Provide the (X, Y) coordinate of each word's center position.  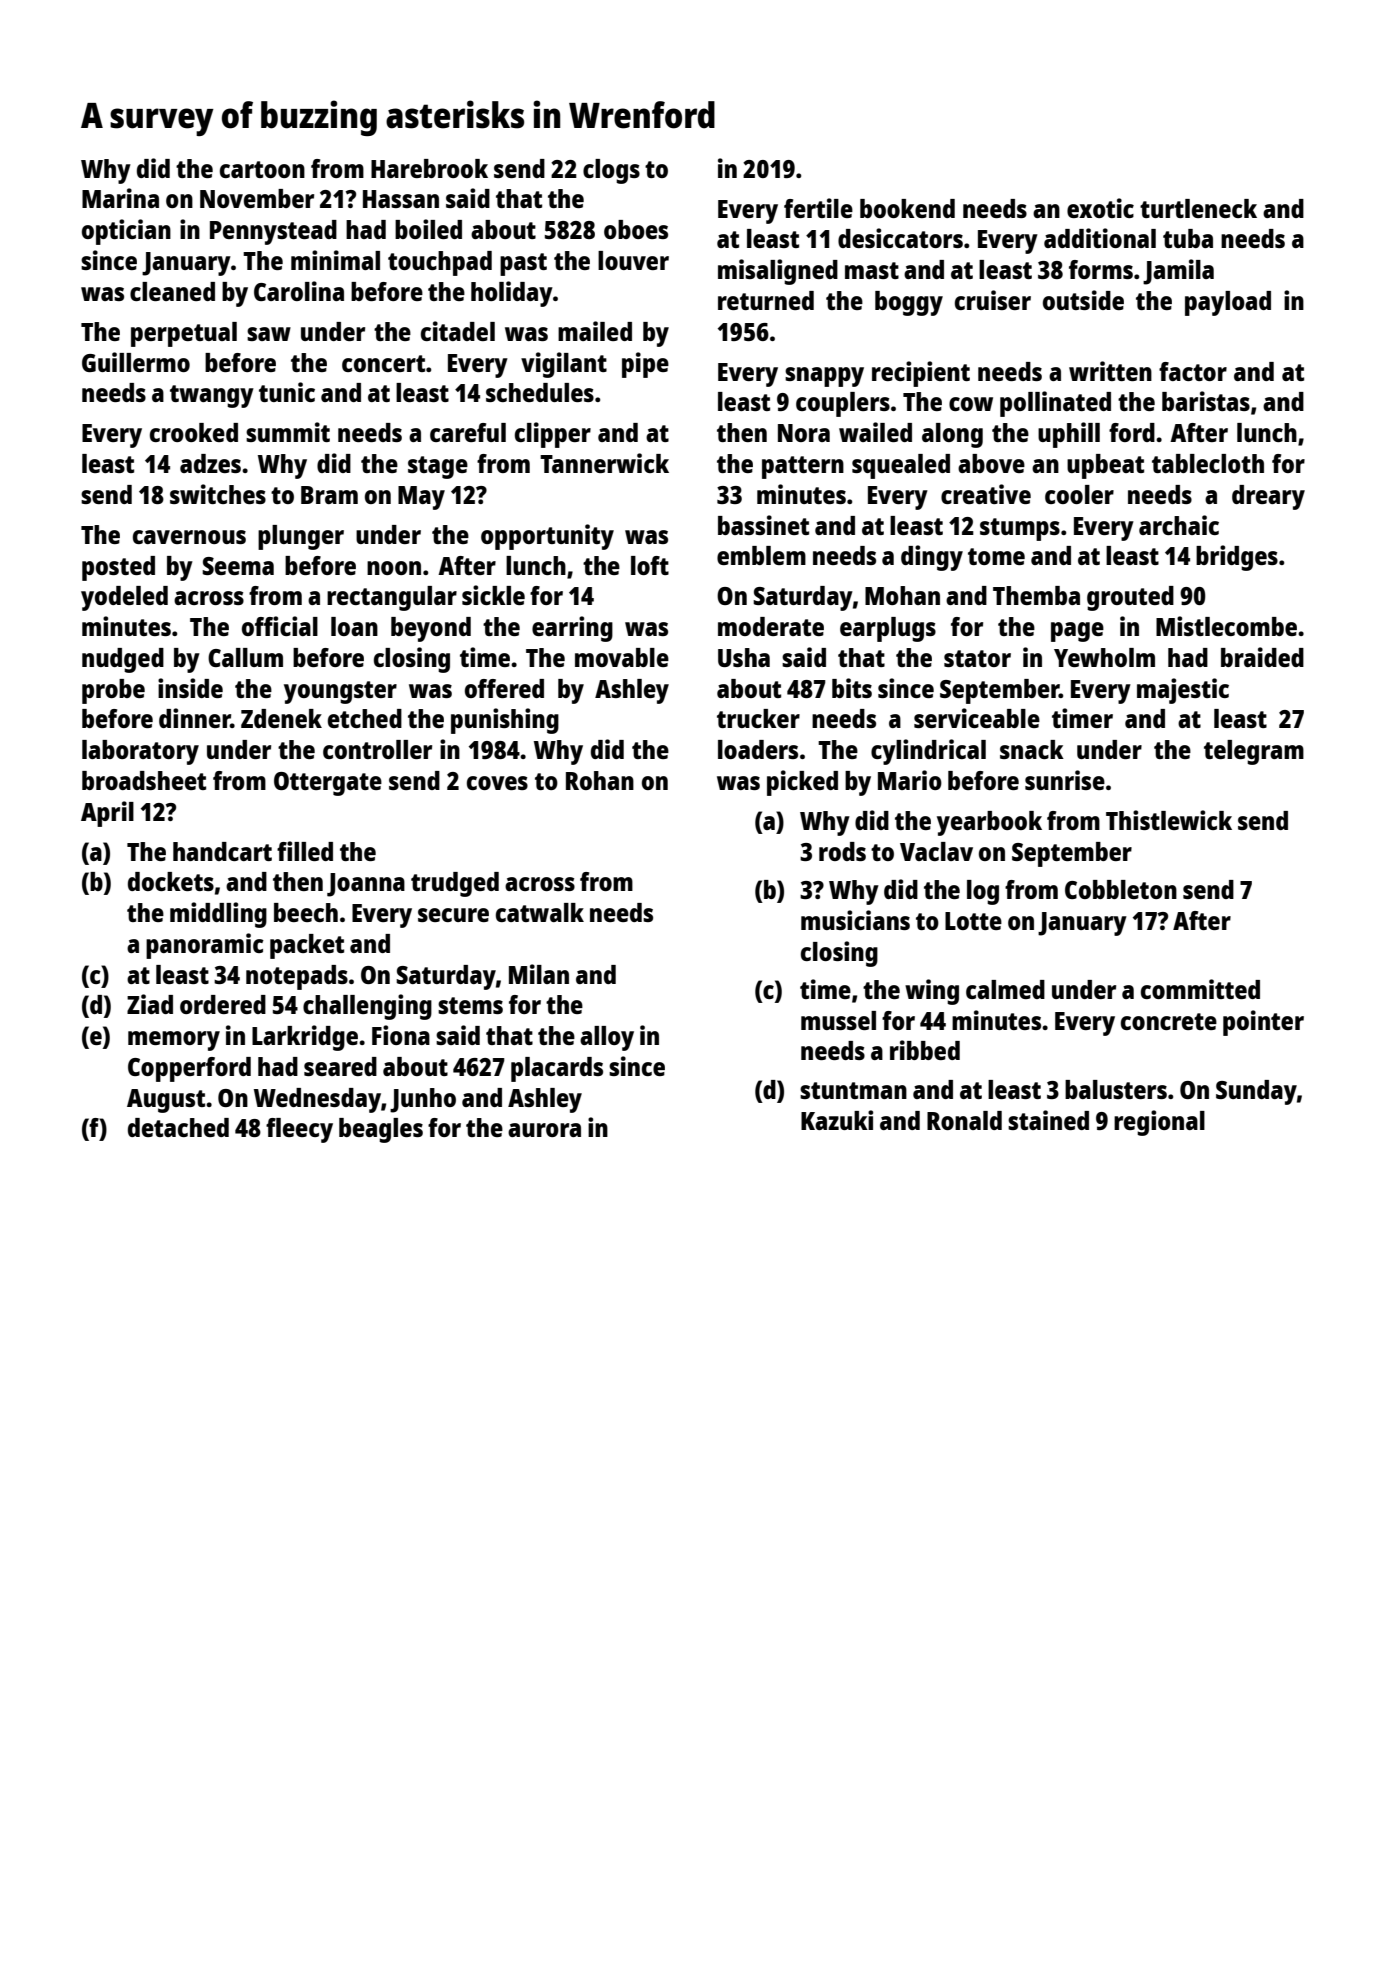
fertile (818, 208)
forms (1101, 269)
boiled (428, 229)
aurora (544, 1130)
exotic (1100, 208)
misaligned (778, 272)
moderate (771, 626)
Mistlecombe (1226, 626)
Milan (539, 974)
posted (118, 568)
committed (1200, 989)
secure (453, 915)
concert (383, 363)
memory (174, 1041)
